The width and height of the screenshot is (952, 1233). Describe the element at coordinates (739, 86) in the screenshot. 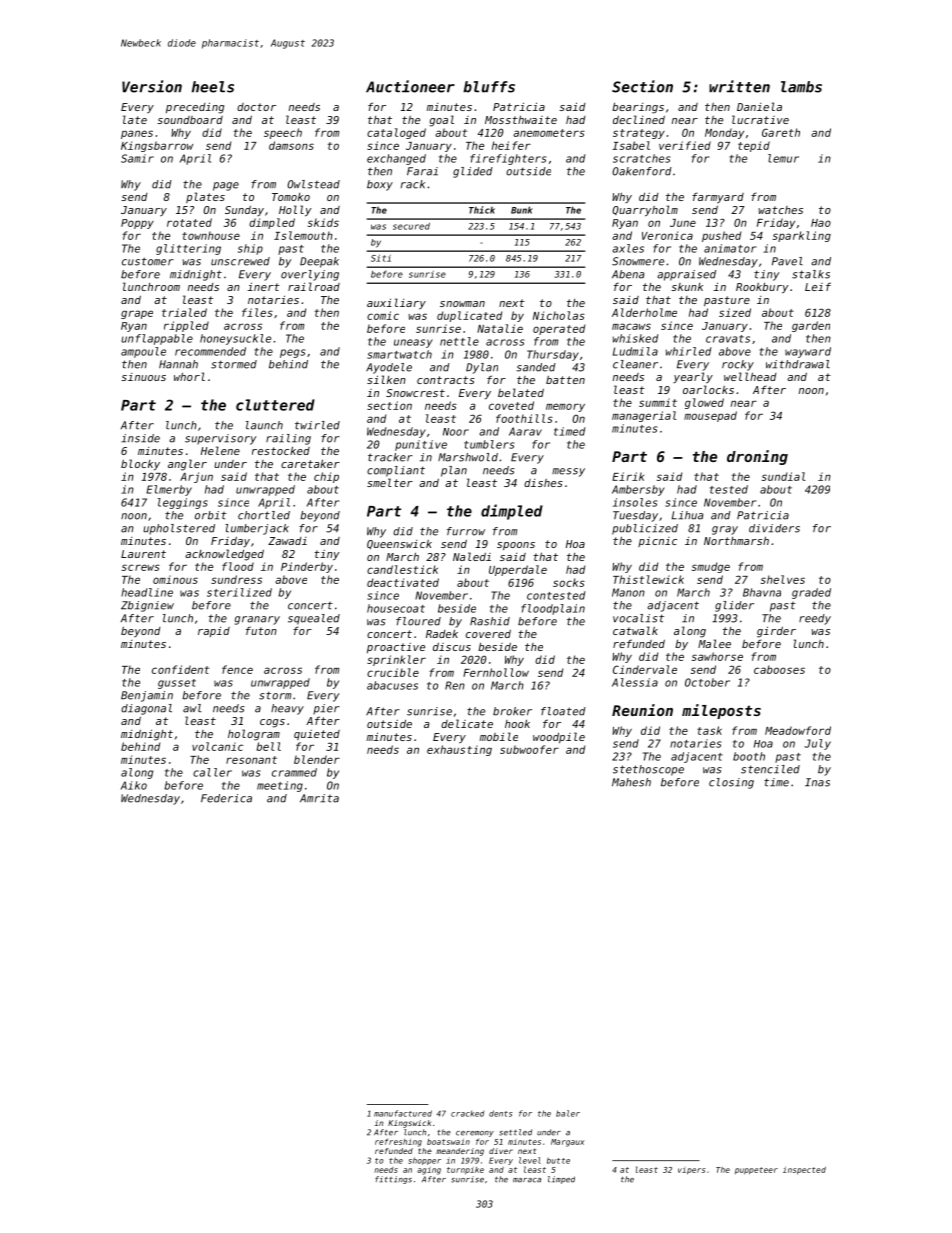

I see `written` at that location.
